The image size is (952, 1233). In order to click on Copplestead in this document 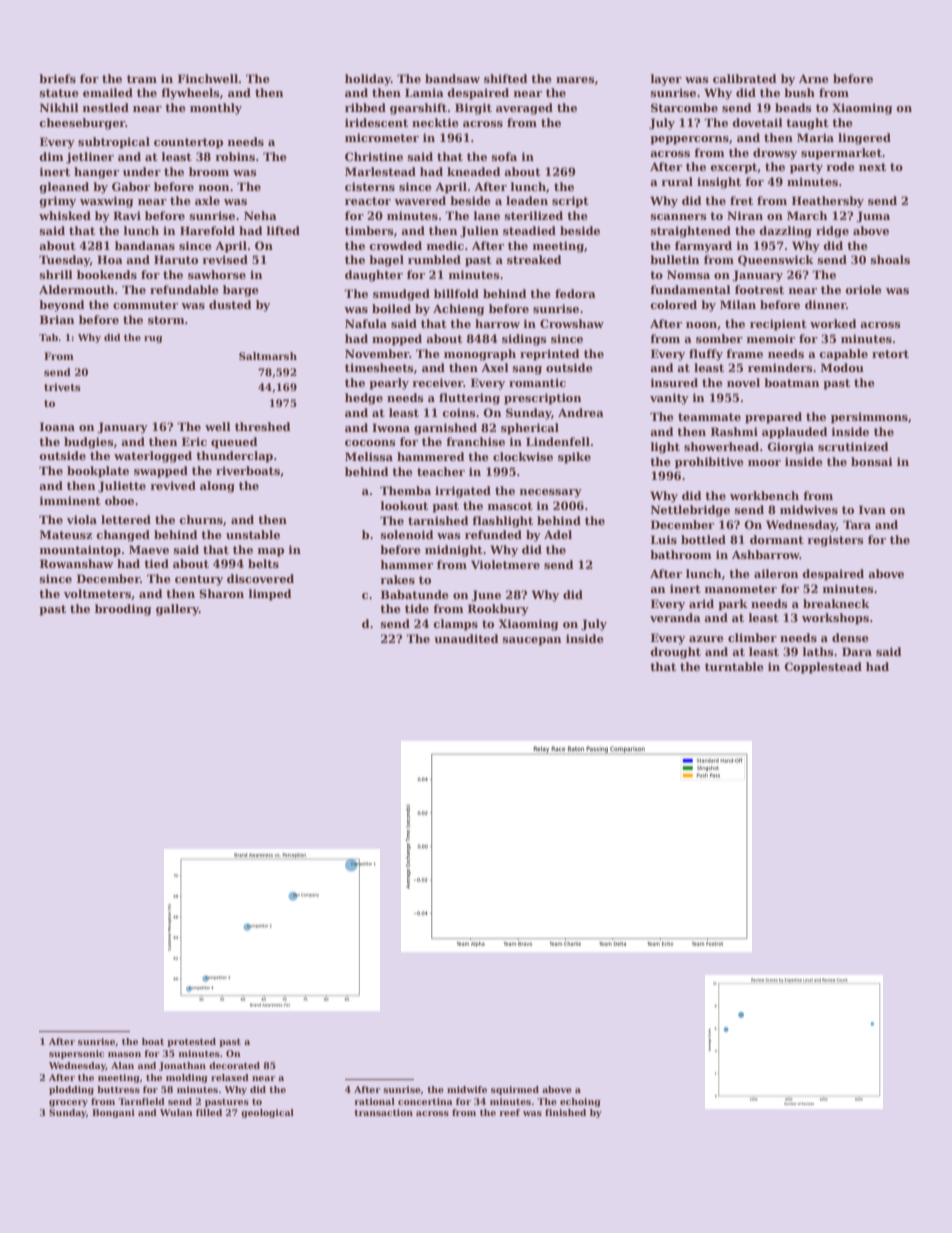, I will do `click(823, 668)`.
